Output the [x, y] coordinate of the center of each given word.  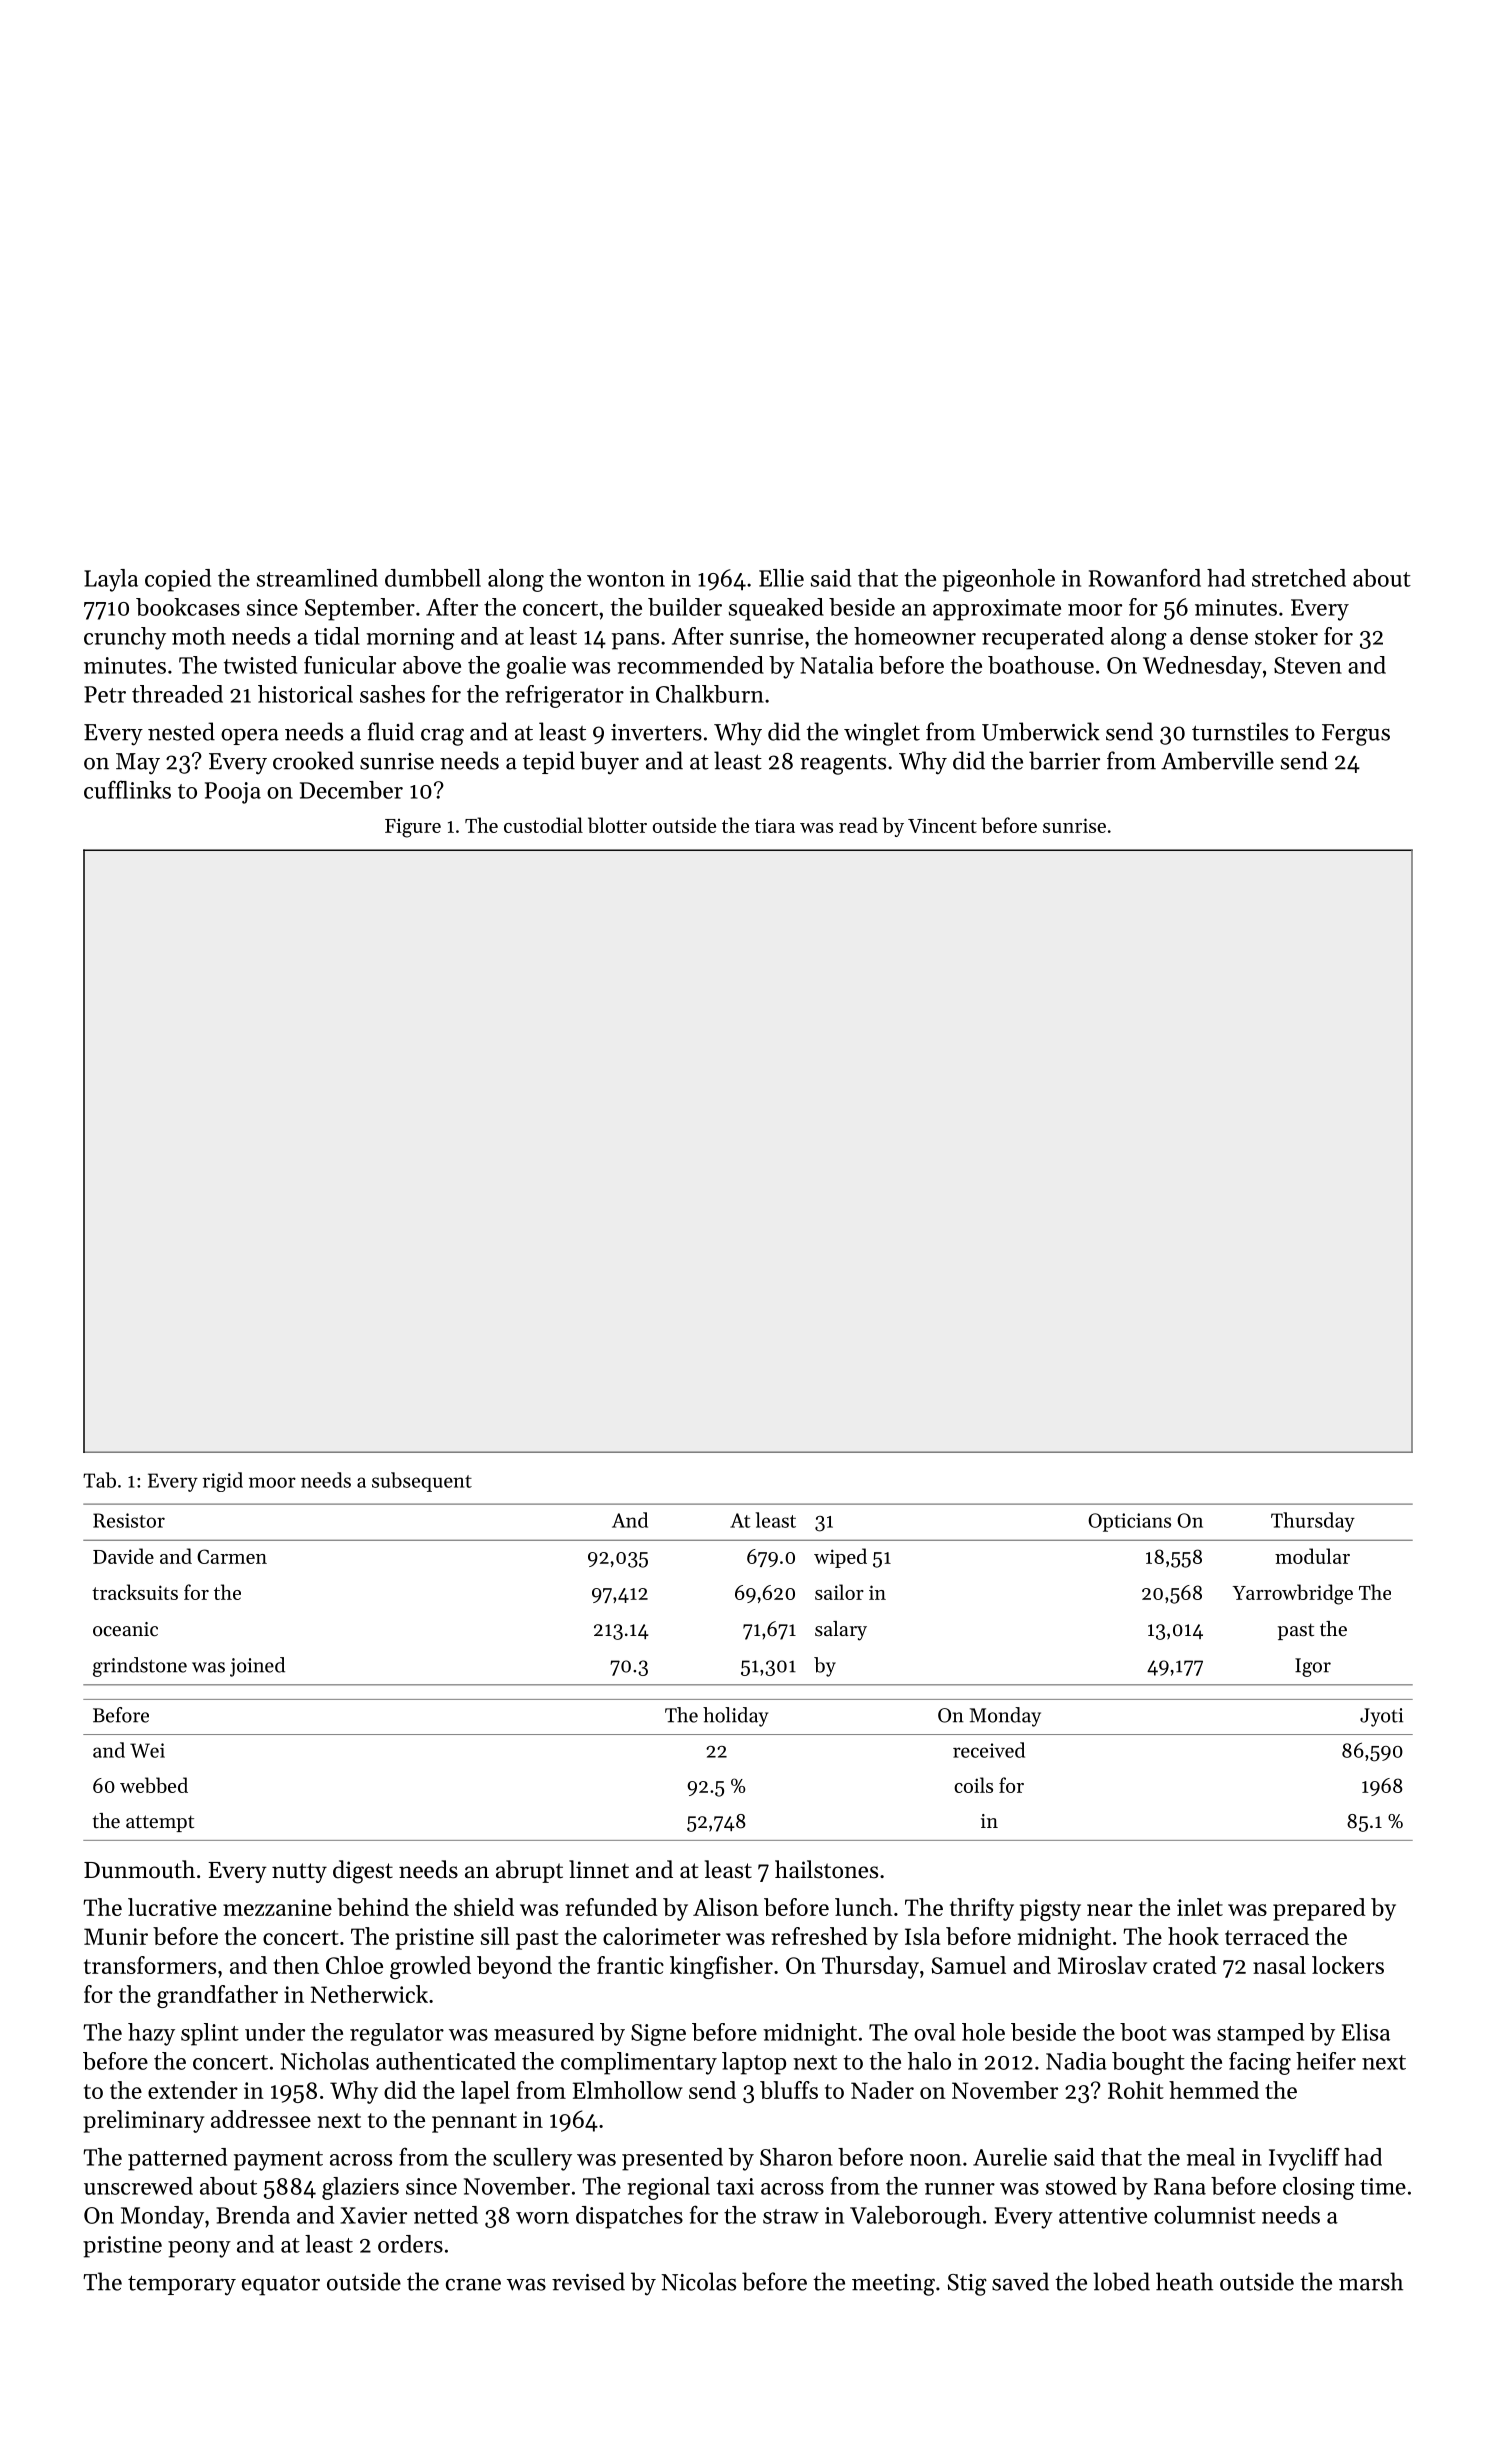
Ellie [781, 578]
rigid [223, 1482]
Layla [111, 580]
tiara [775, 825]
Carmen [232, 1556]
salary [841, 1631]
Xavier [373, 2215]
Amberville [1217, 760]
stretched [1299, 578]
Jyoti [1381, 1717]
